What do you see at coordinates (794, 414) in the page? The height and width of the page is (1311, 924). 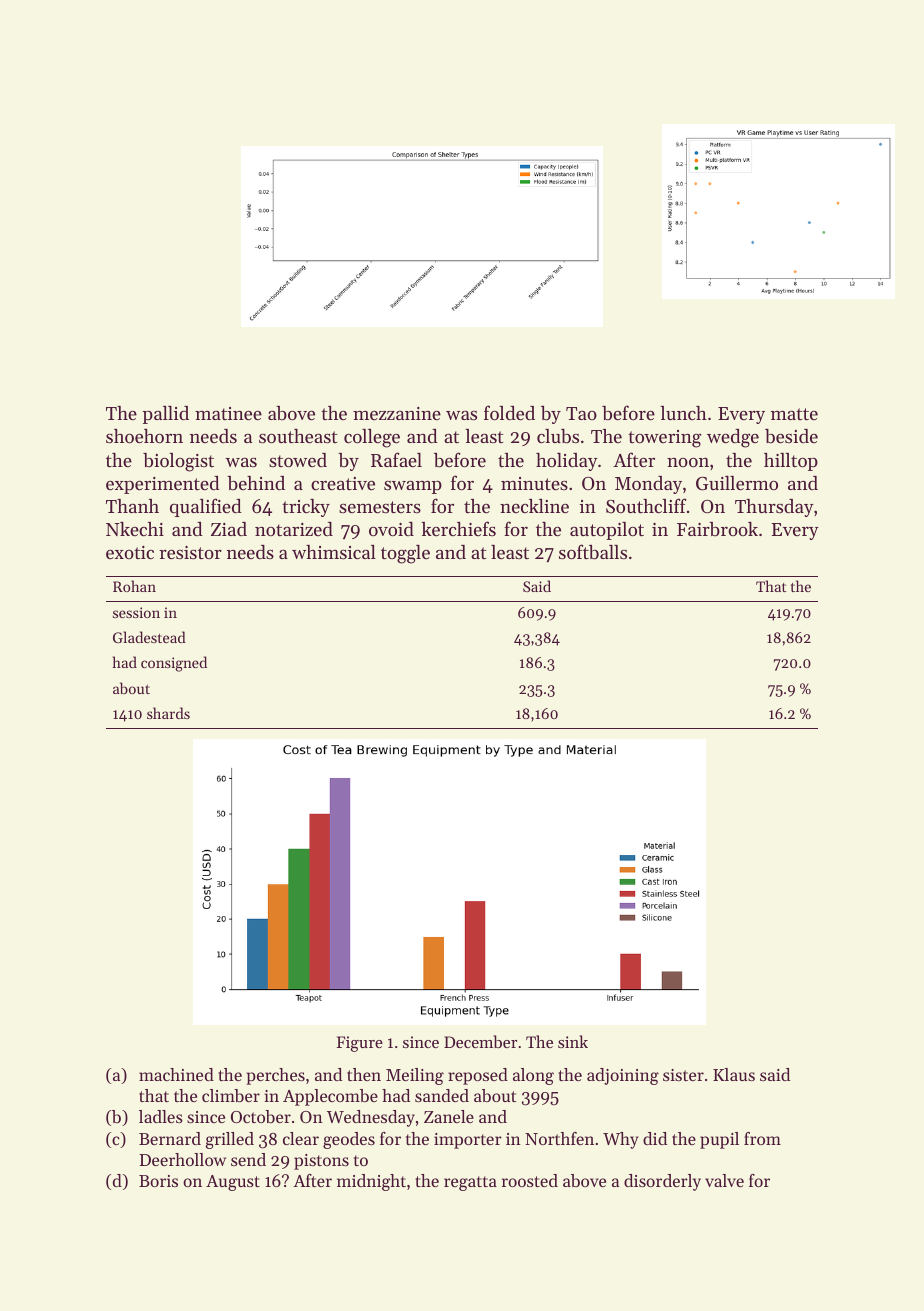 I see `matte` at bounding box center [794, 414].
